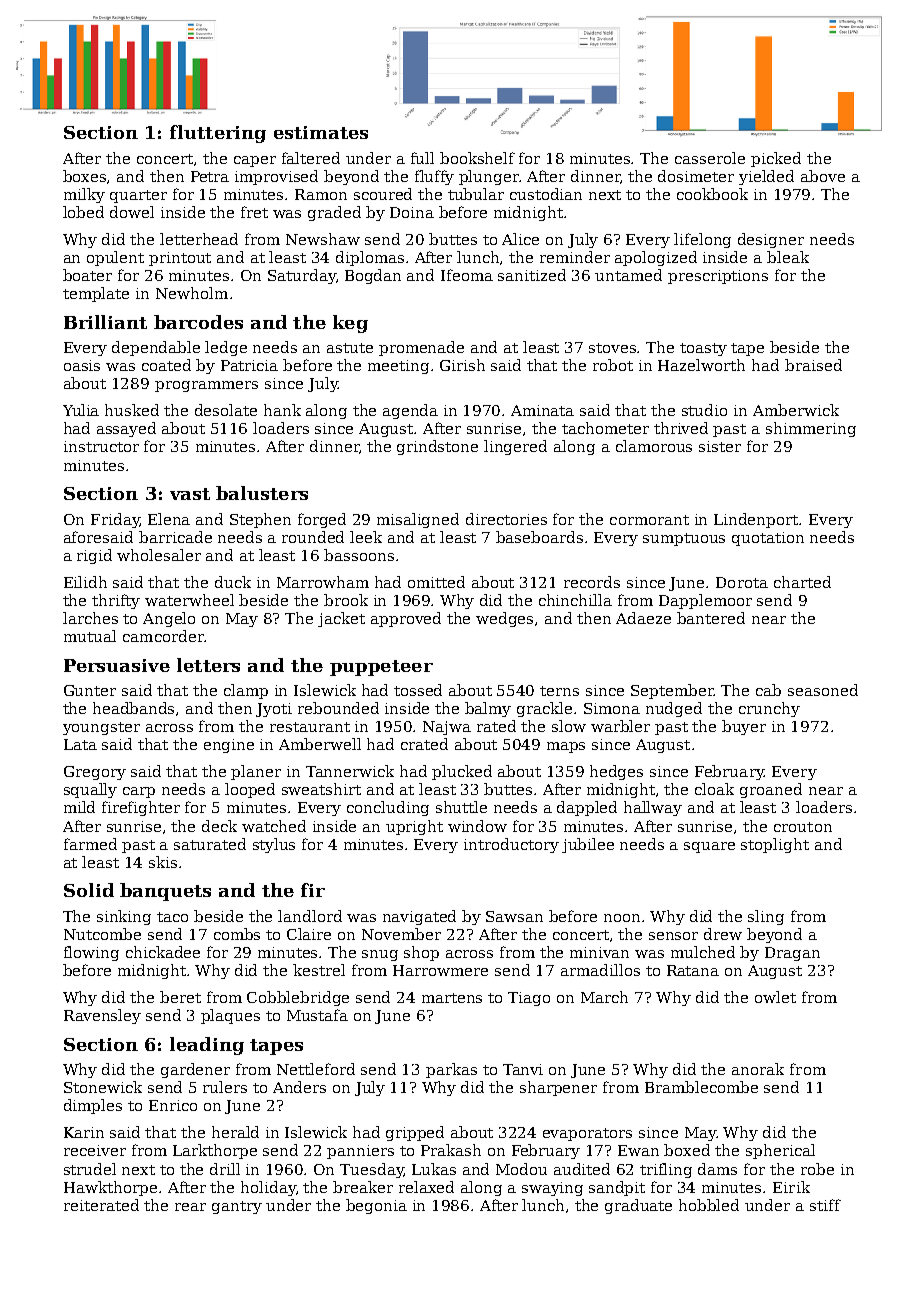  I want to click on prescriptions, so click(718, 277).
